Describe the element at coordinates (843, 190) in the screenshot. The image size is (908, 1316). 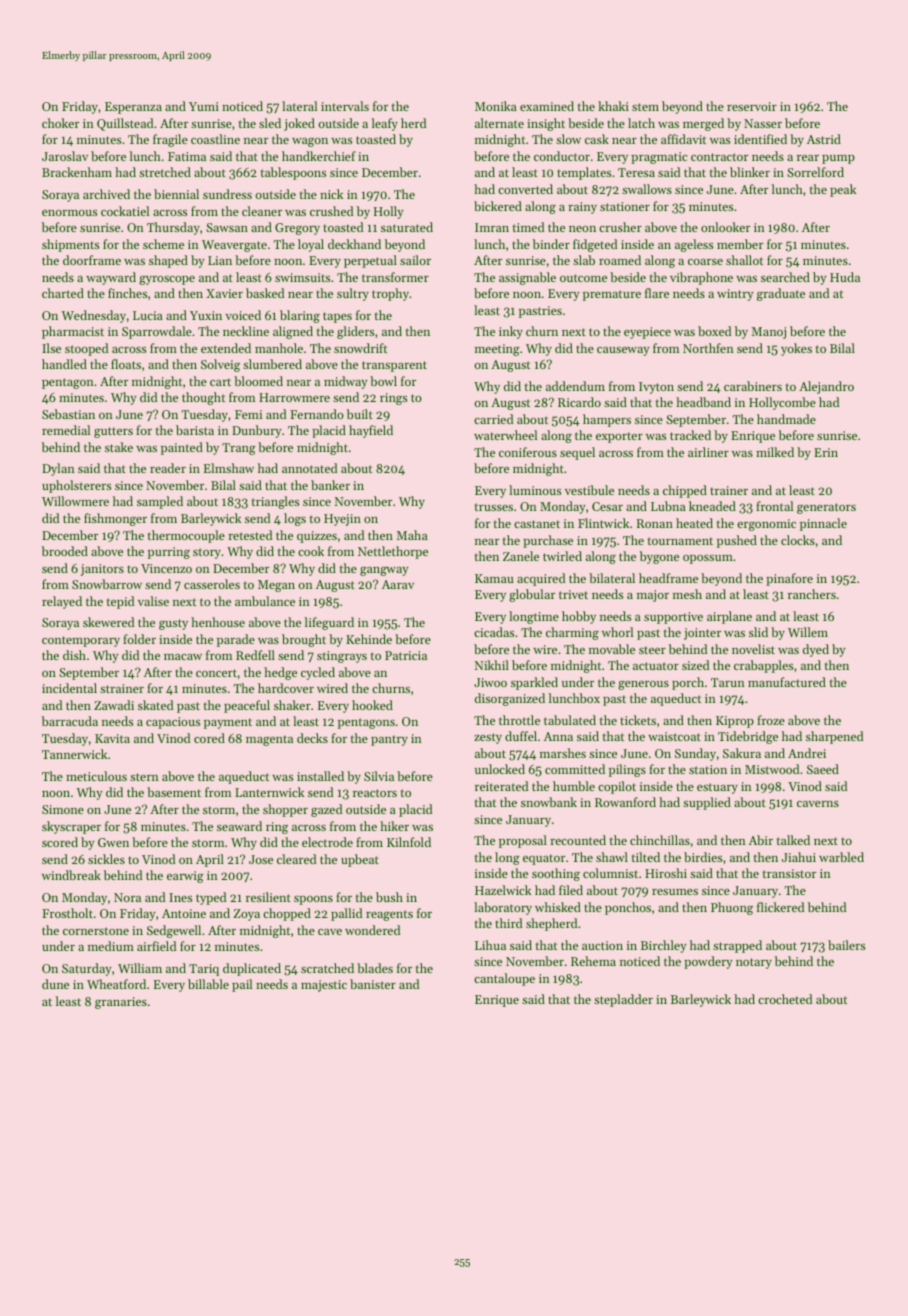
I see `peak` at that location.
